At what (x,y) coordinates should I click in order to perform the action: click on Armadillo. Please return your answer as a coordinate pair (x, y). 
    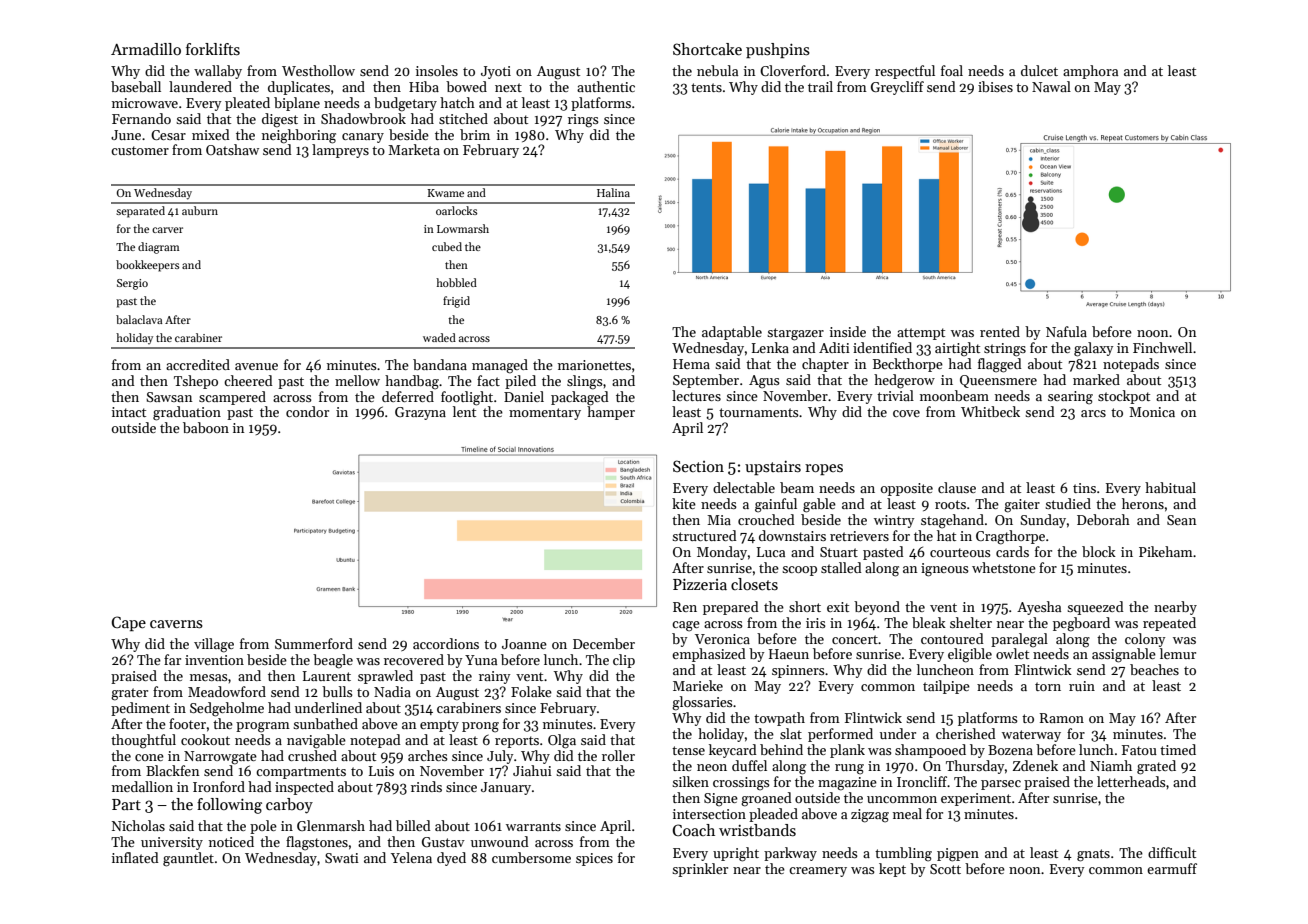
    Looking at the image, I should click on (146, 49).
